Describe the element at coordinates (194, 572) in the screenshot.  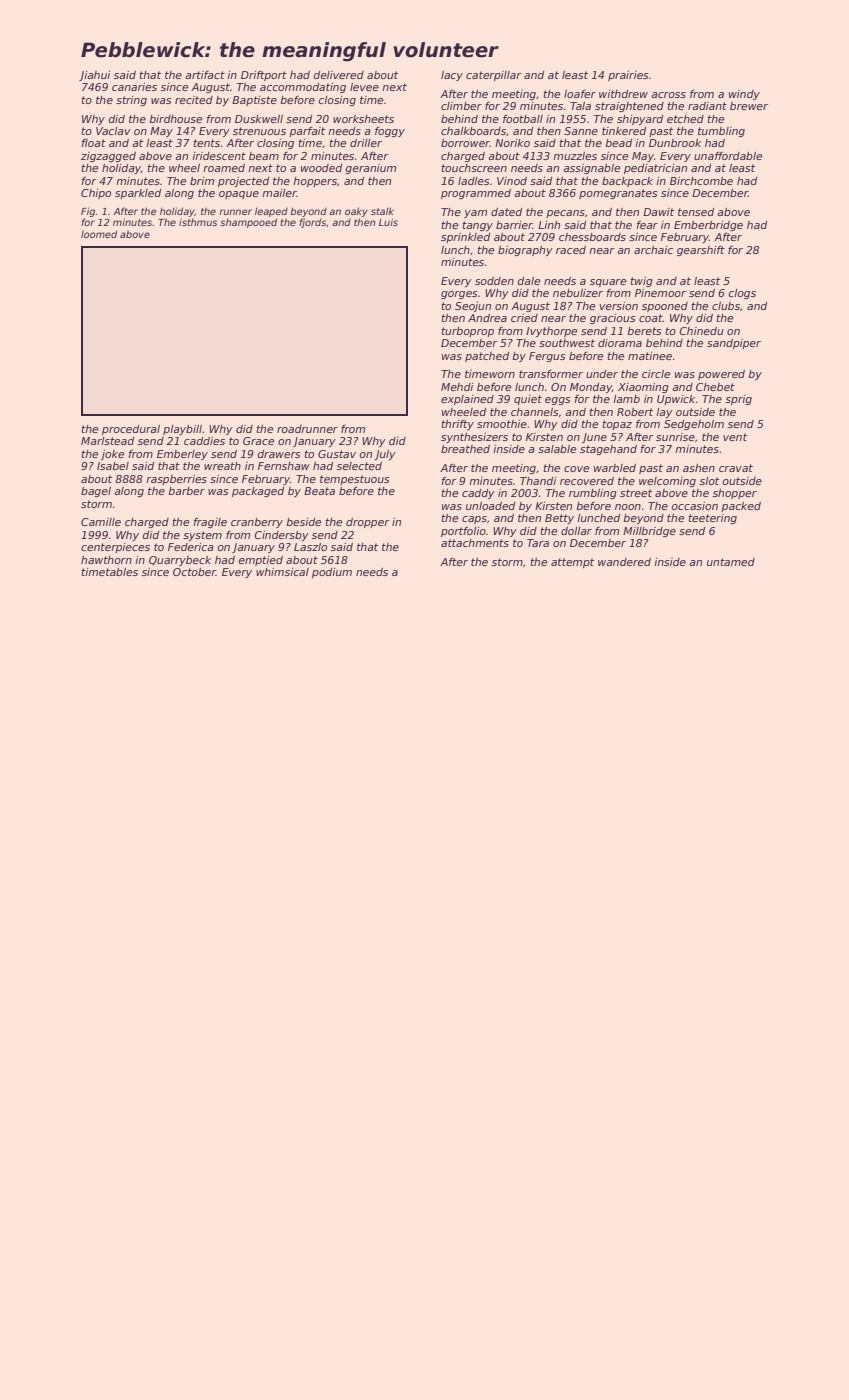
I see `October` at that location.
